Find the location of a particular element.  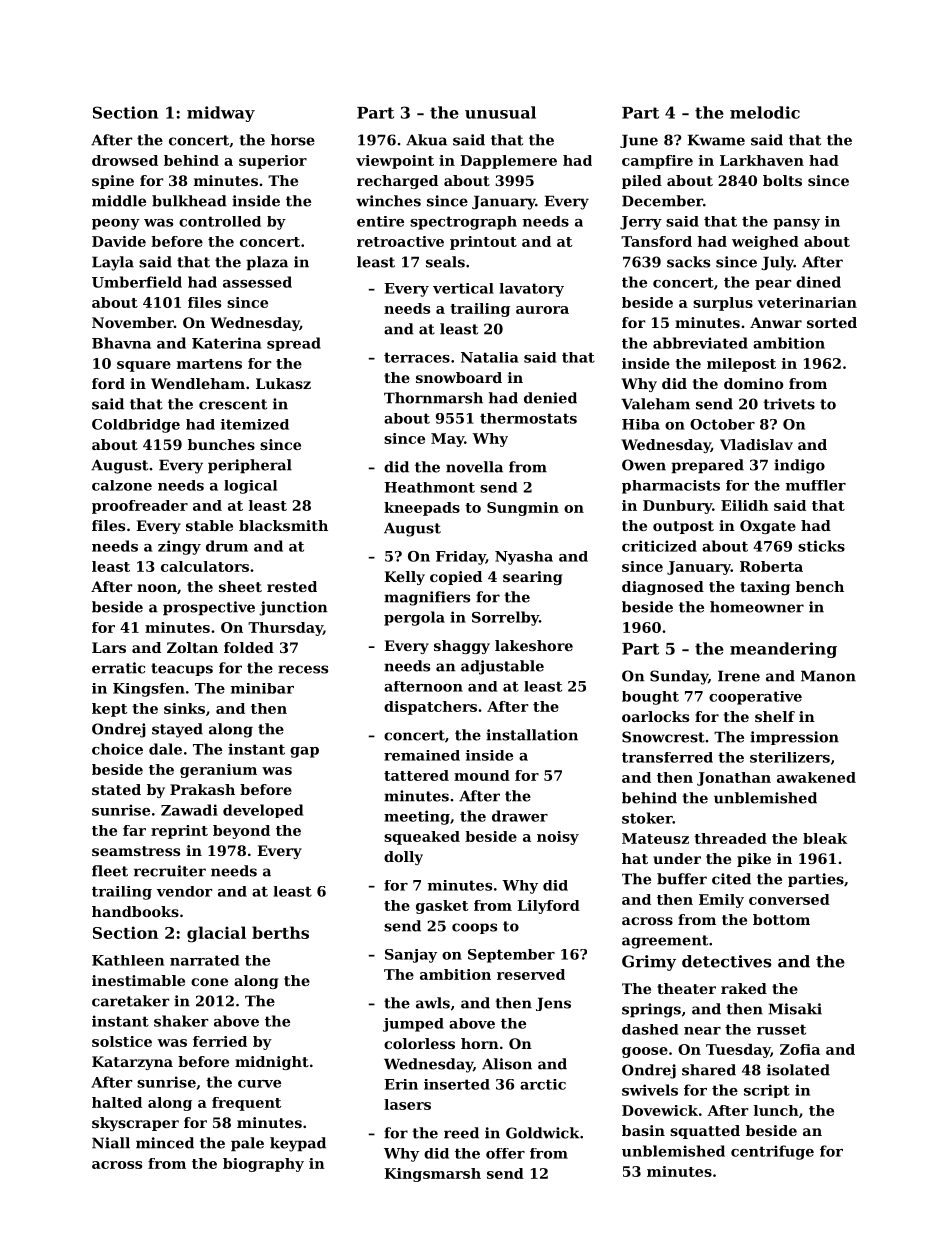

midway is located at coordinates (221, 114).
